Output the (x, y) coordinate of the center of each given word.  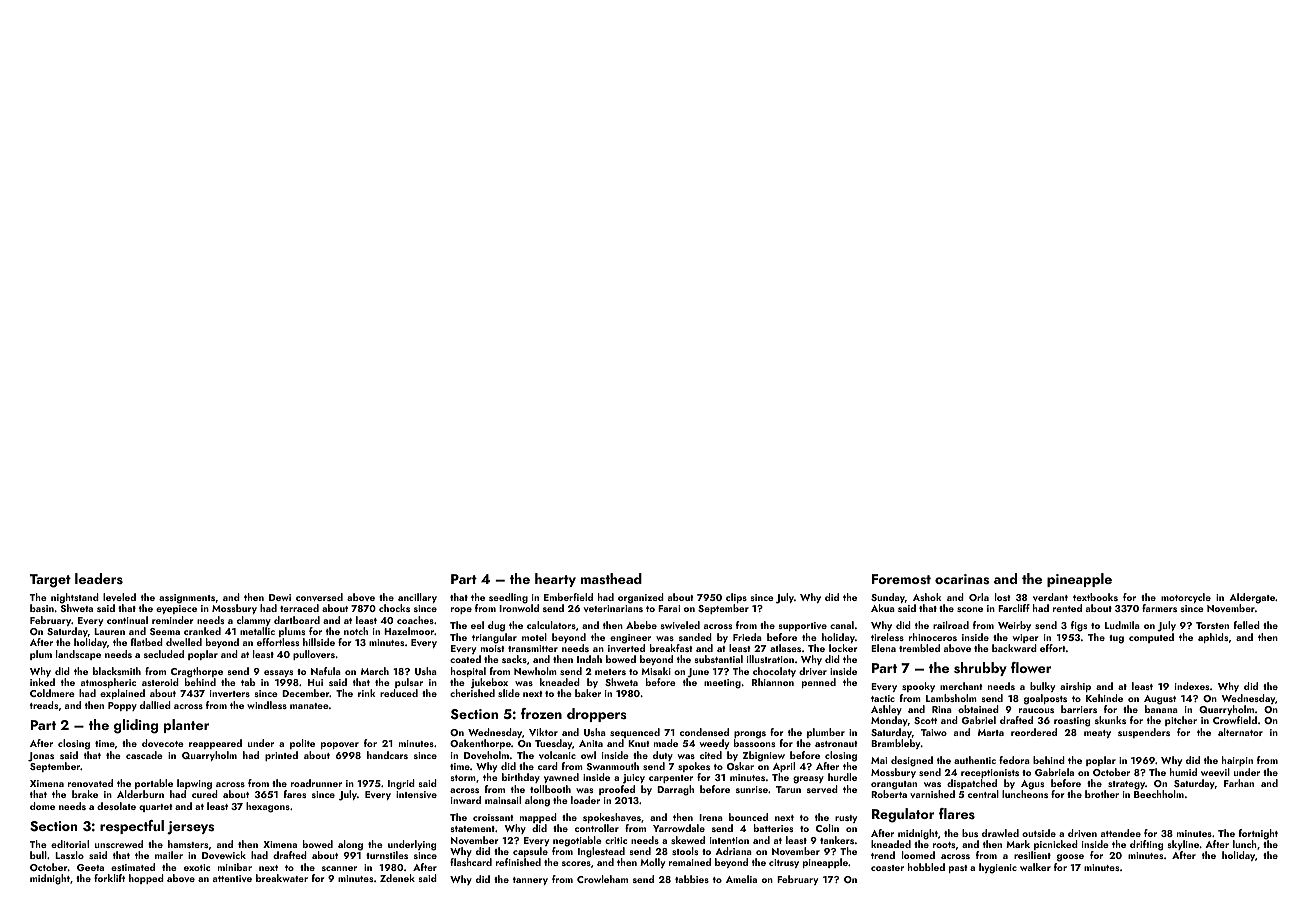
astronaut (836, 744)
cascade (144, 755)
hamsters (188, 844)
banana (1161, 709)
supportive (803, 626)
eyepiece (176, 609)
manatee (309, 706)
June (698, 673)
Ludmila (1122, 625)
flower (1031, 667)
